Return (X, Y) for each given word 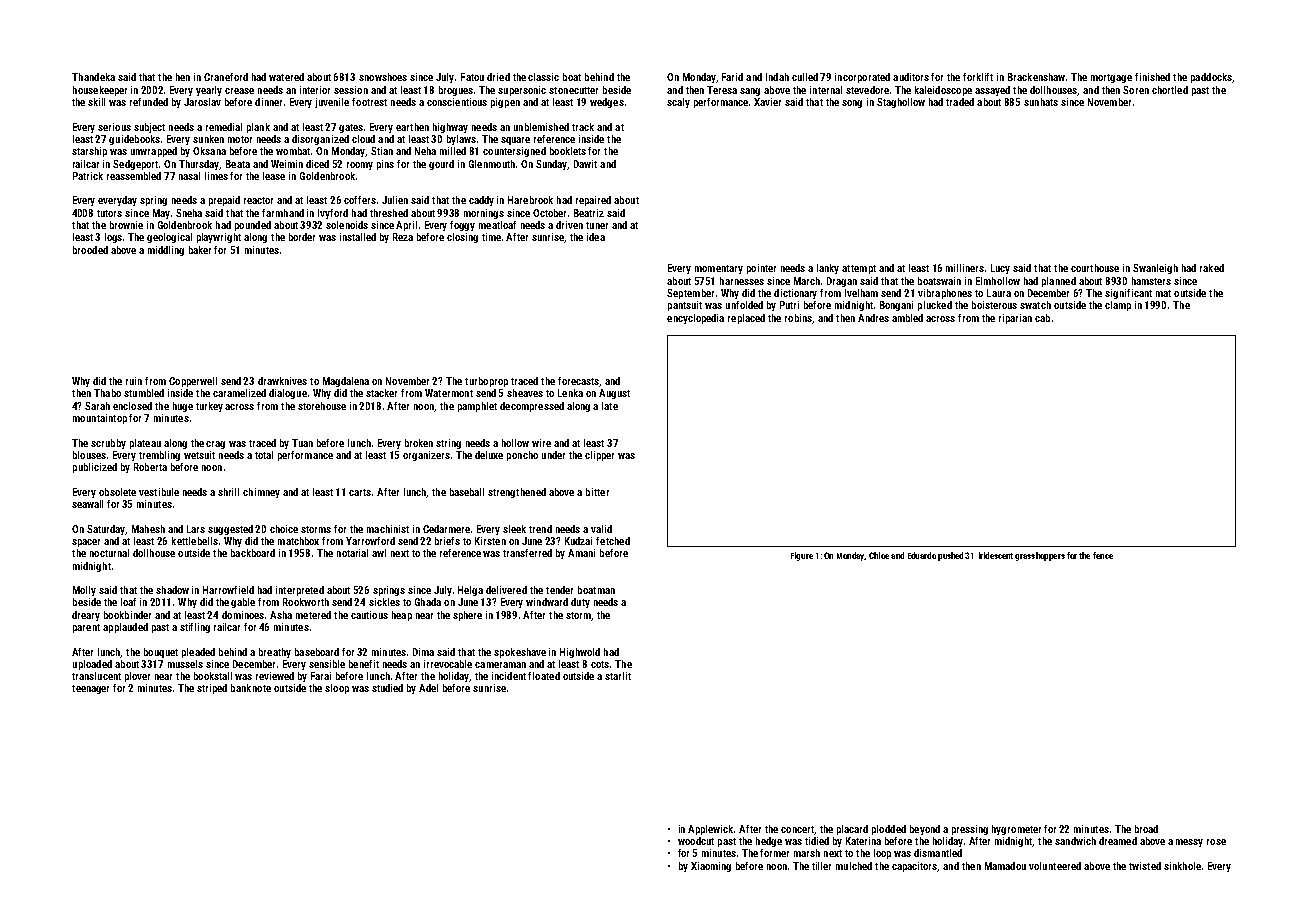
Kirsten (490, 541)
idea (596, 237)
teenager (90, 689)
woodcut (696, 841)
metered (313, 615)
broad (1146, 829)
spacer (86, 543)
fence (1103, 555)
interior (315, 90)
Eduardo (922, 555)
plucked (935, 306)
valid (601, 529)
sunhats (1041, 102)
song (852, 104)
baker (200, 250)
